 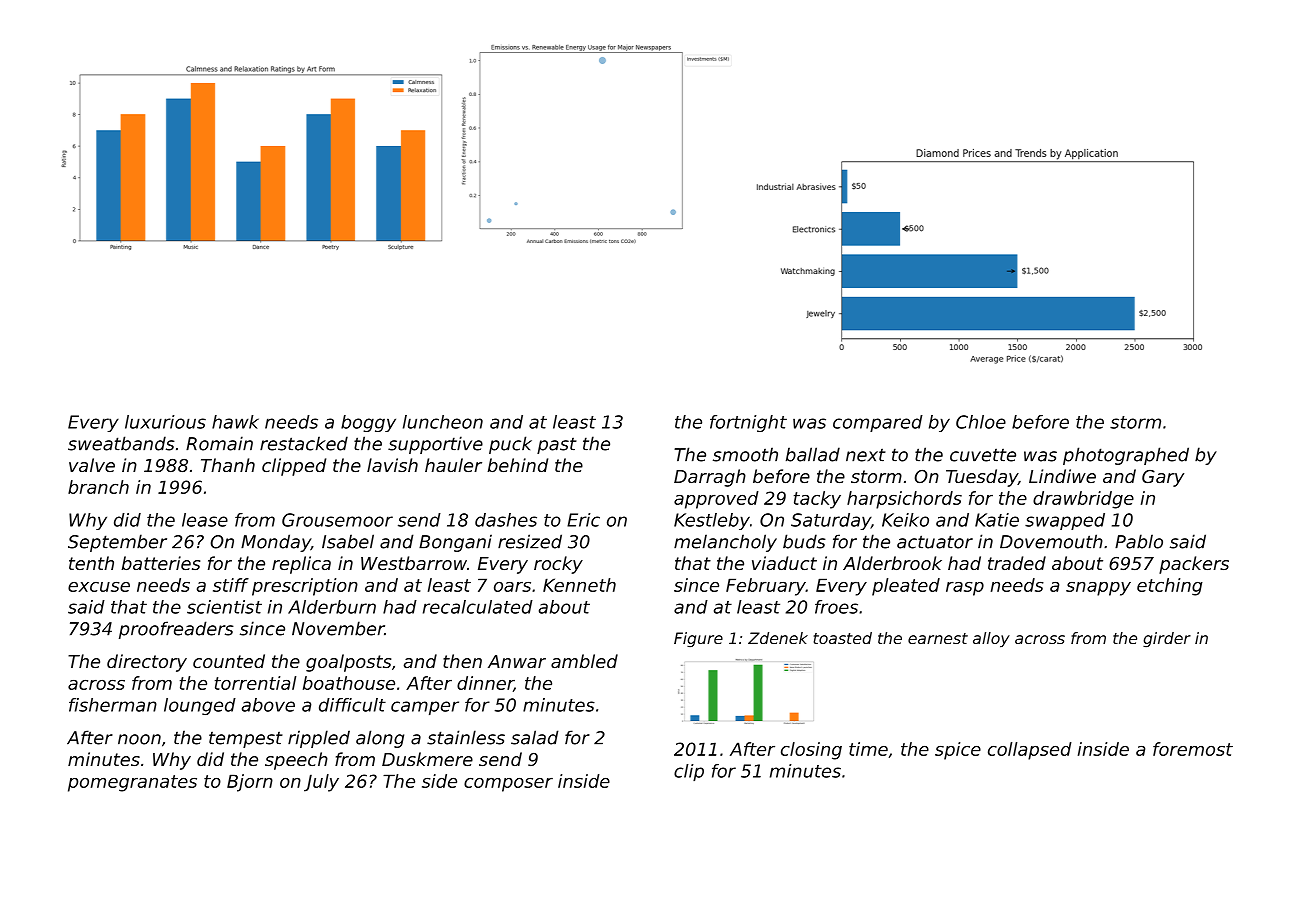 I want to click on approved, so click(x=716, y=500).
